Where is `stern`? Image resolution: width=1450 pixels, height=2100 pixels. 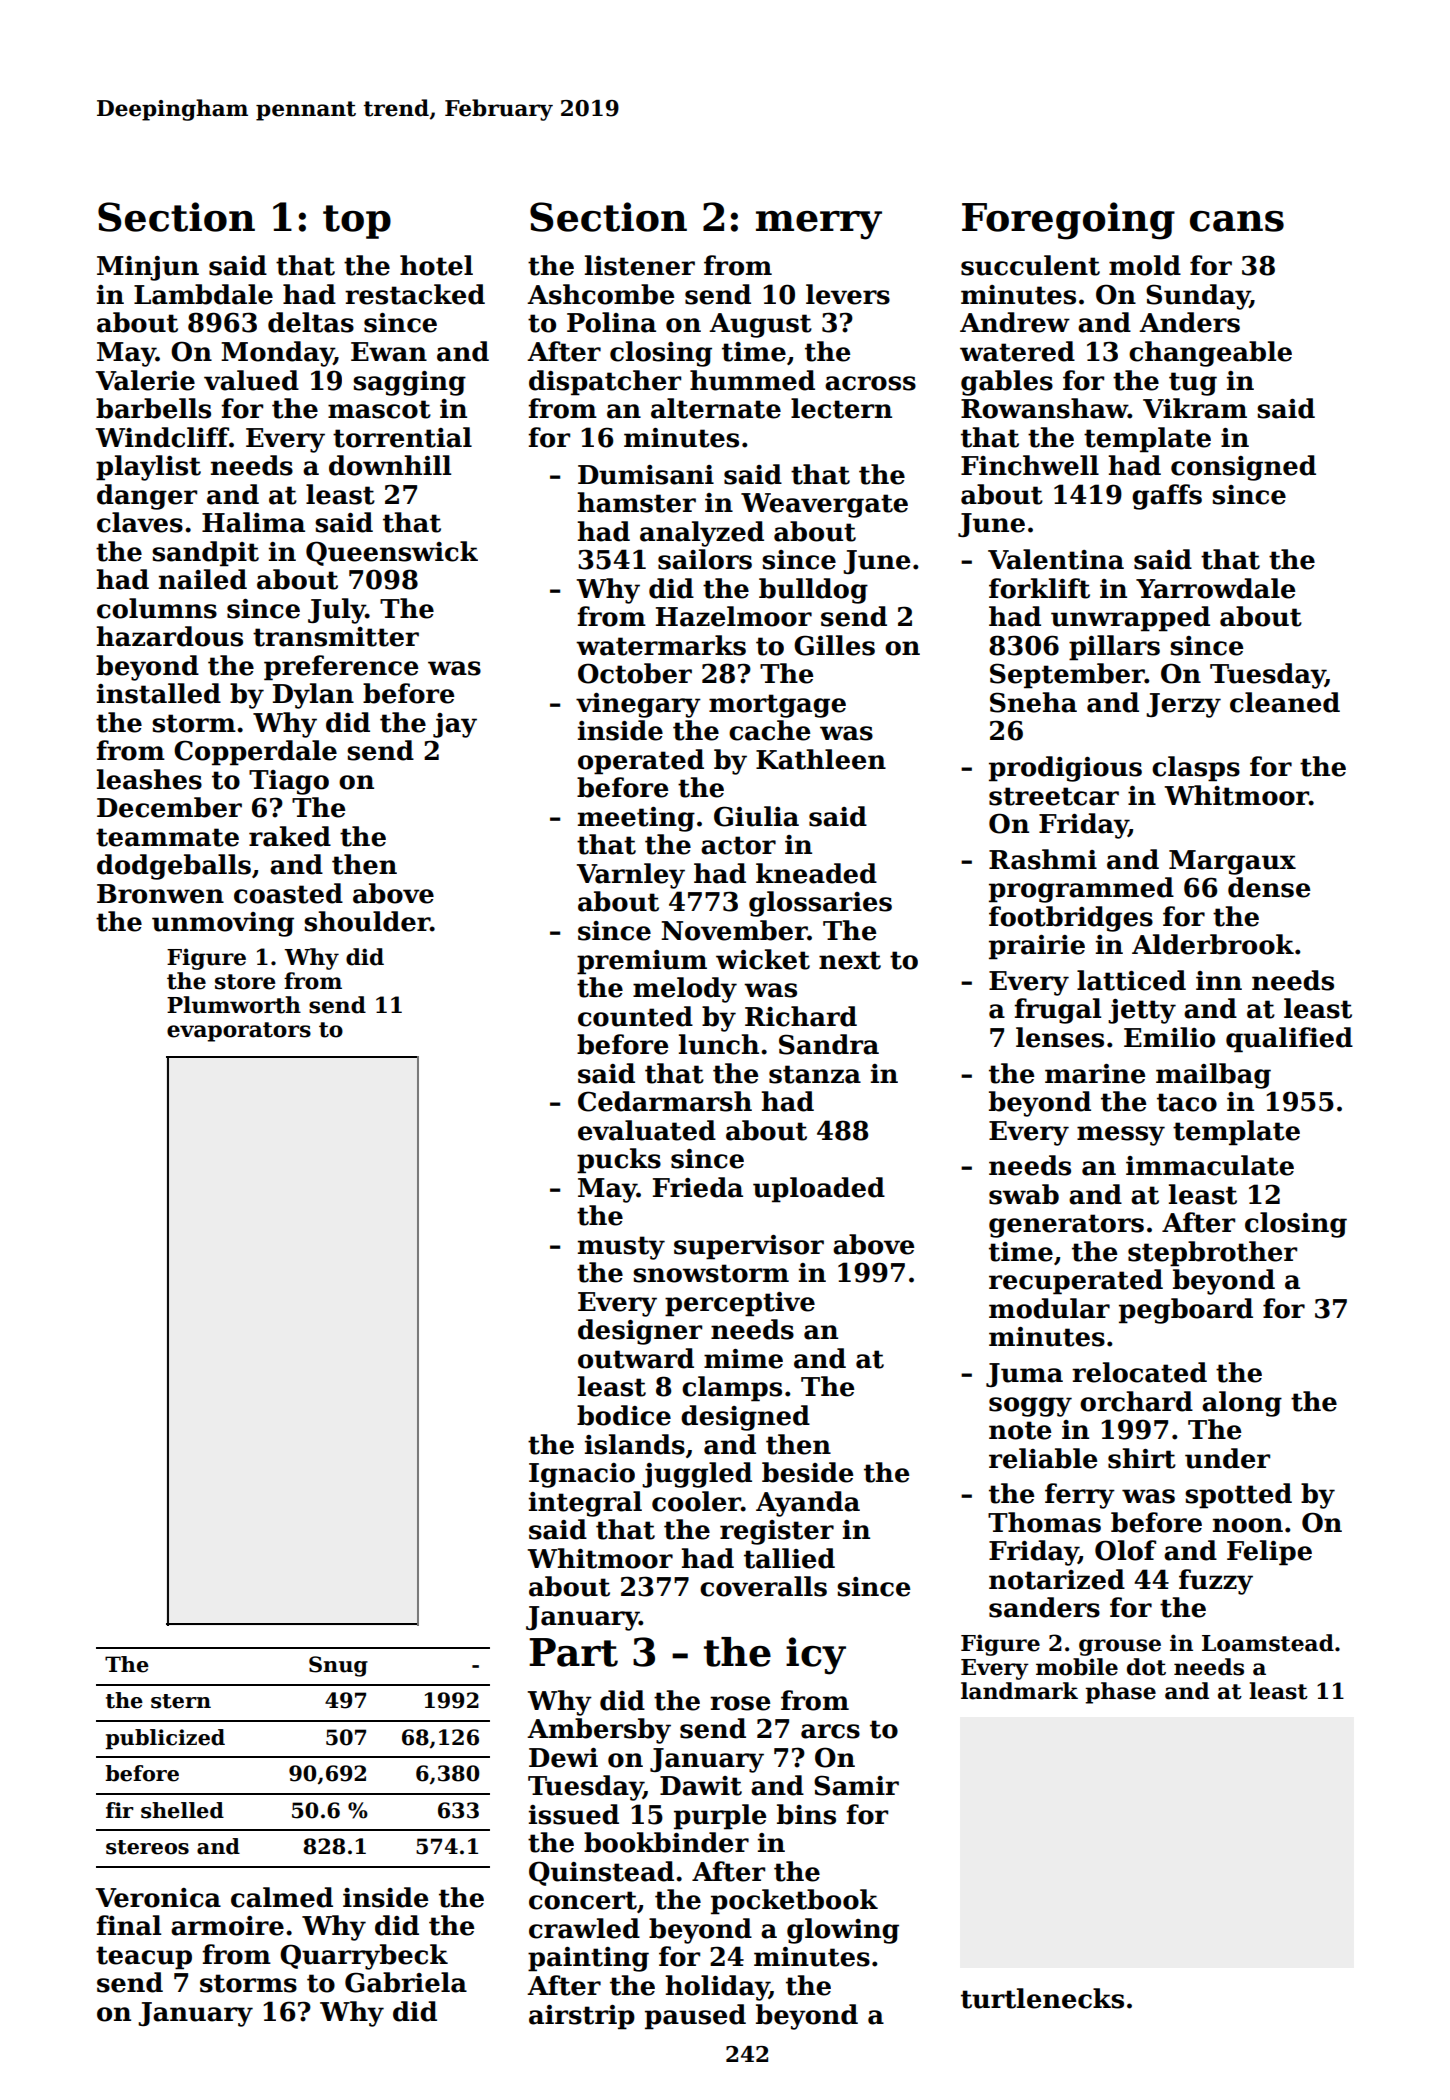 stern is located at coordinates (181, 1701).
